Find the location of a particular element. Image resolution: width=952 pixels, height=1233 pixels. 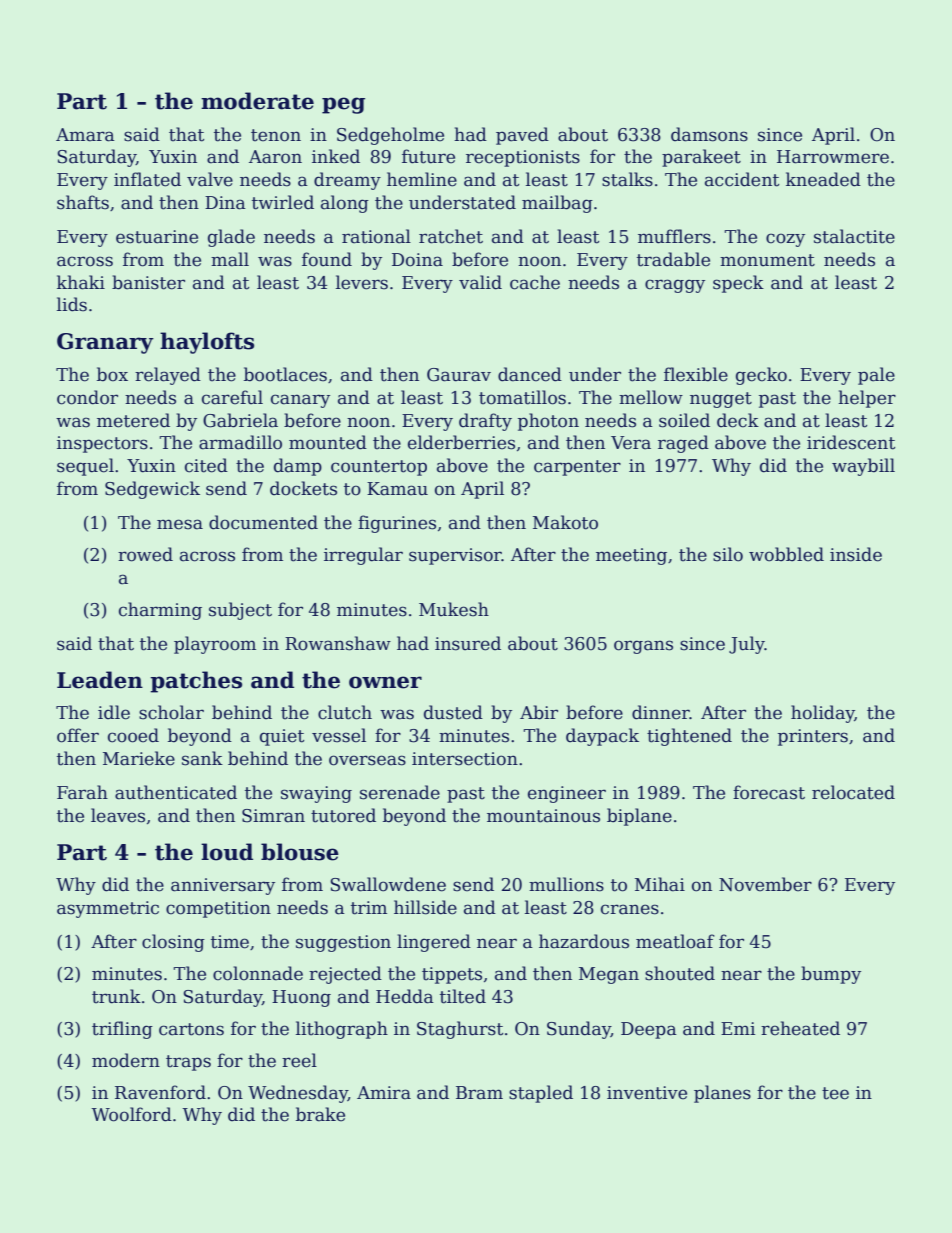

mountainous is located at coordinates (543, 816).
